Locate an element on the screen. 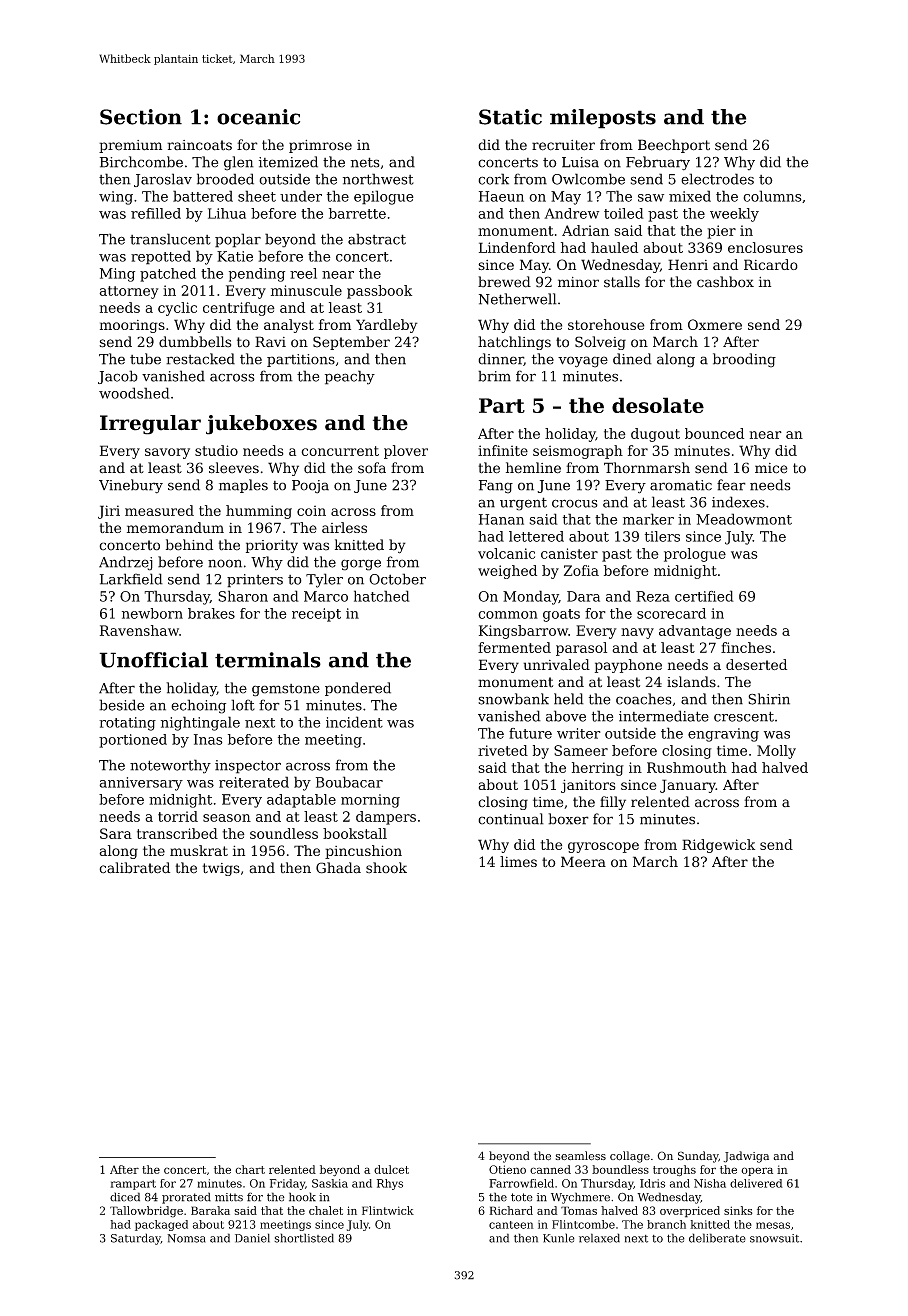 The height and width of the screenshot is (1316, 908). canteen is located at coordinates (511, 1225).
